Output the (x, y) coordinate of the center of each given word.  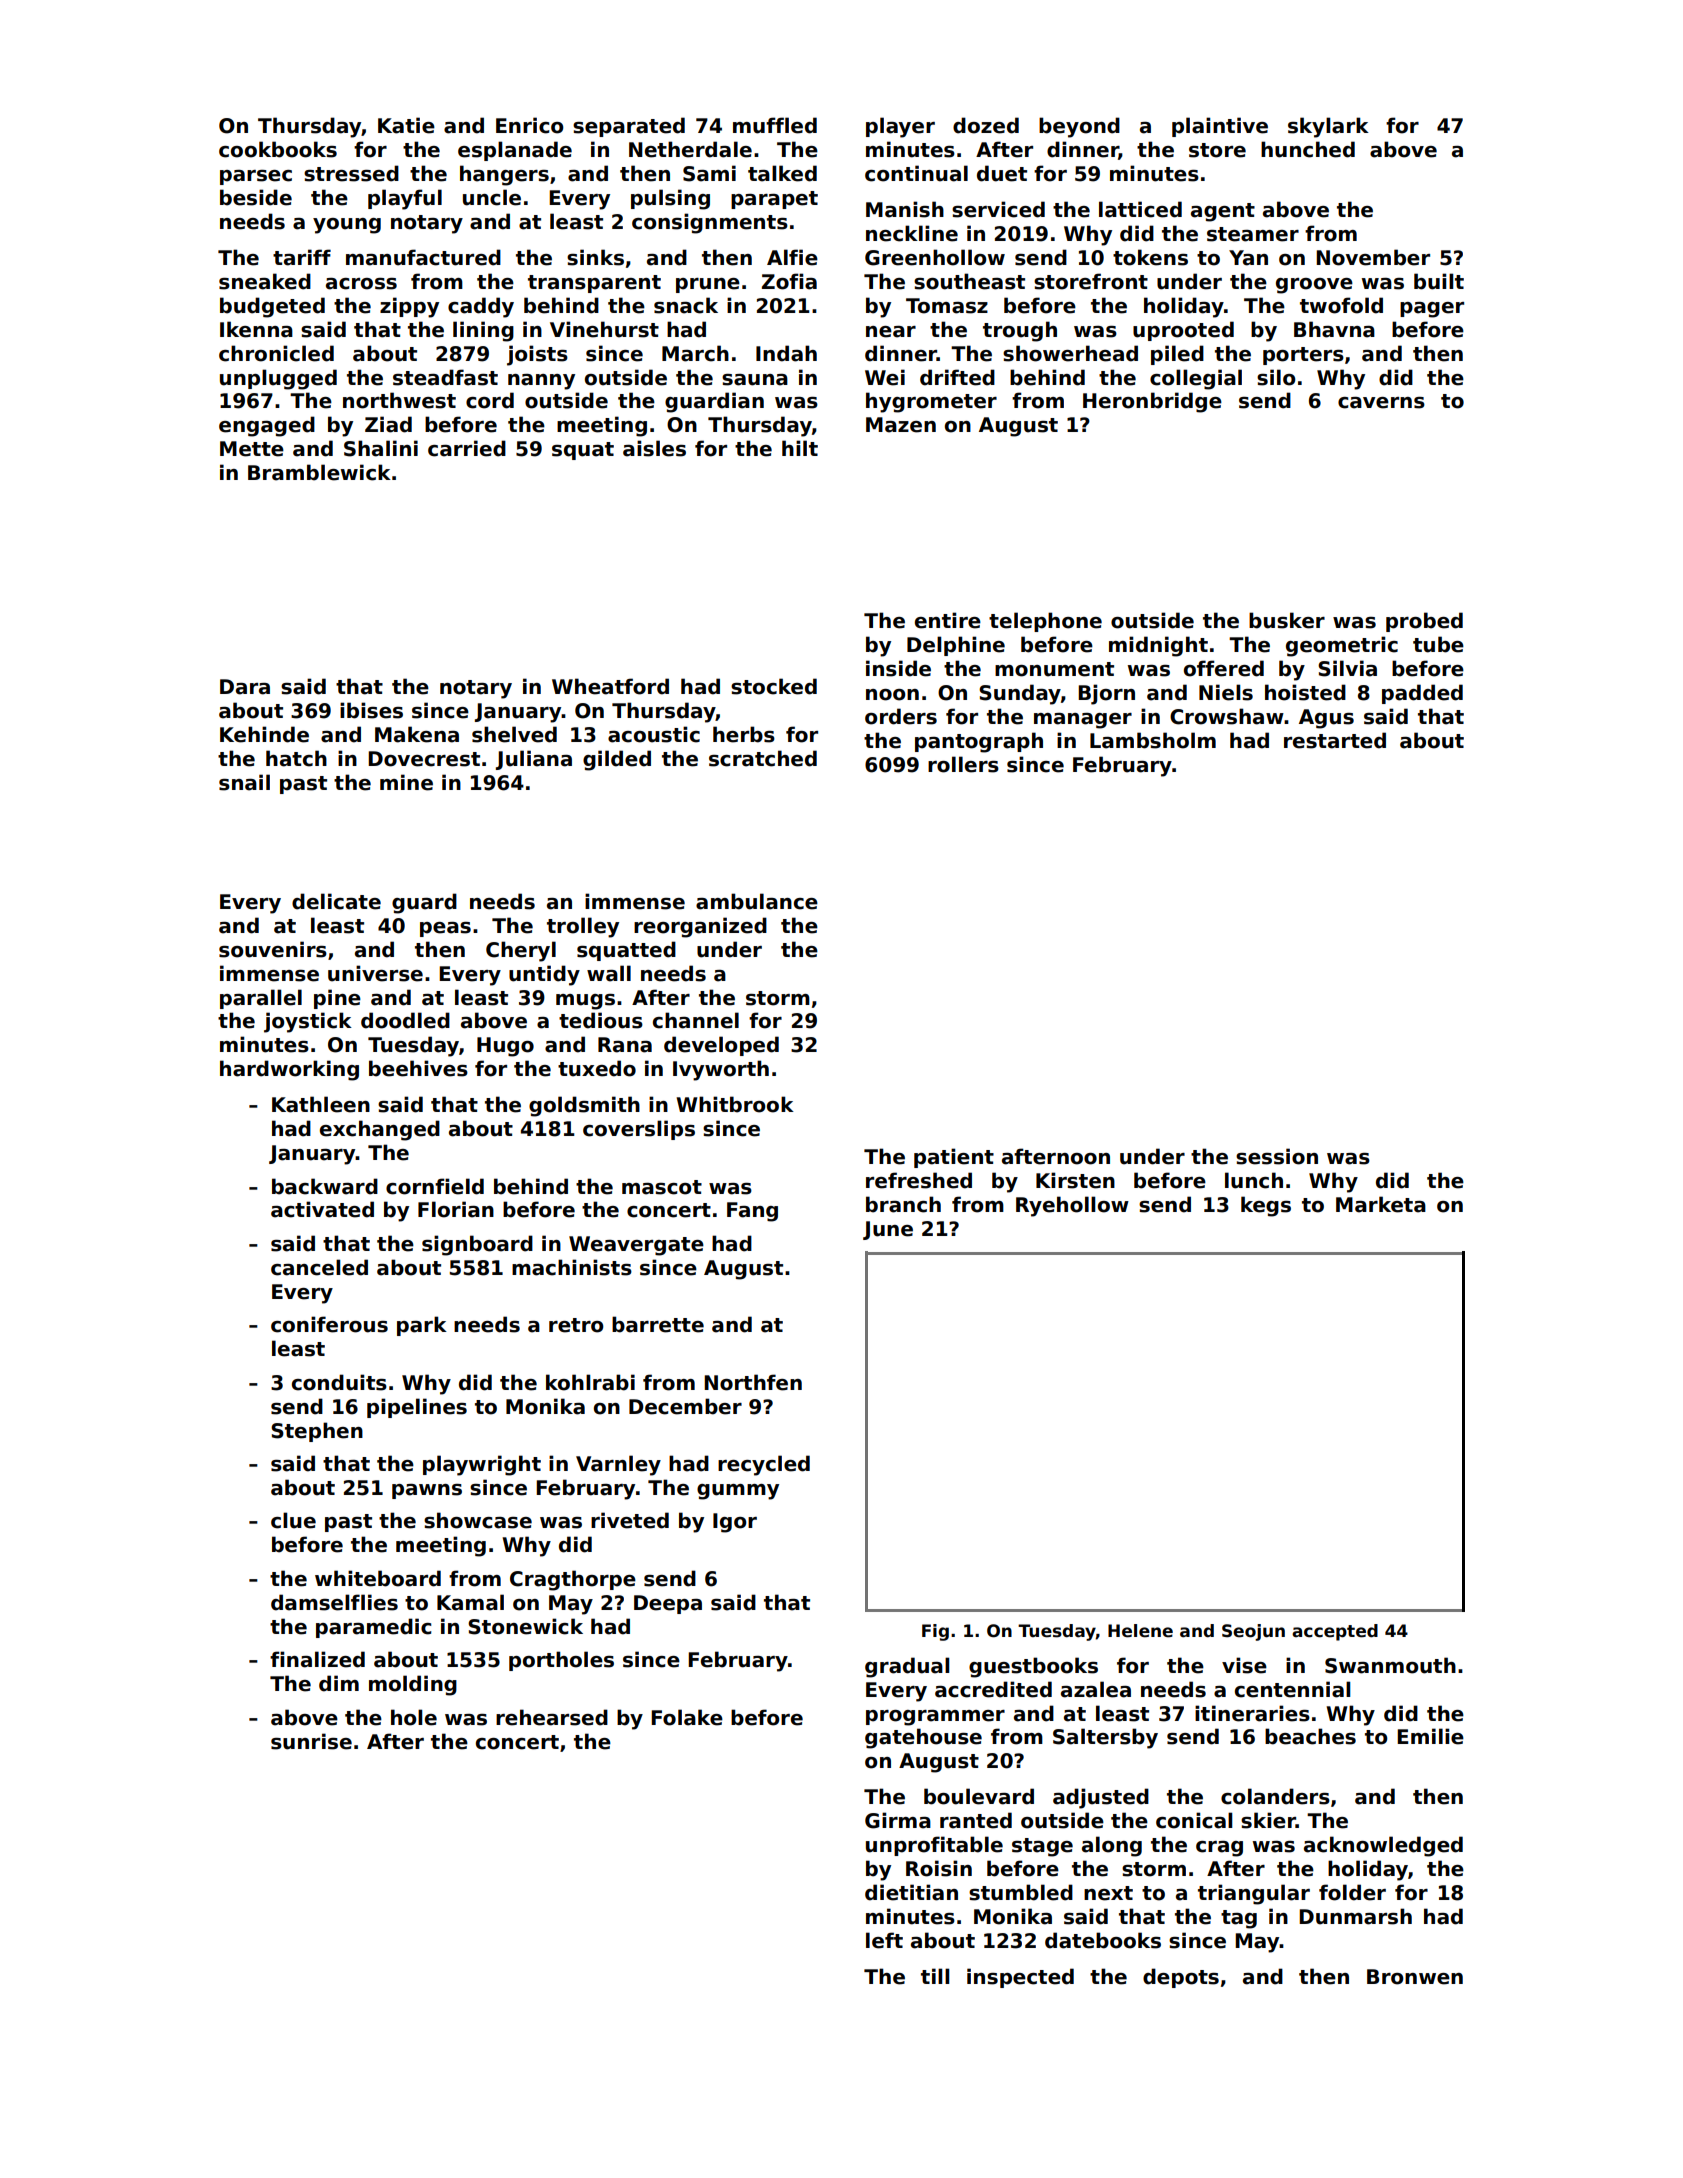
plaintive (1220, 127)
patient (954, 1158)
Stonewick (525, 1626)
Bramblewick (319, 472)
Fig (935, 1632)
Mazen (901, 425)
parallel (261, 999)
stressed (351, 173)
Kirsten (1075, 1180)
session (1277, 1156)
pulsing (670, 199)
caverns (1381, 403)
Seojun (1253, 1632)
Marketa (1381, 1204)
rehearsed (552, 1717)
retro (576, 1325)
